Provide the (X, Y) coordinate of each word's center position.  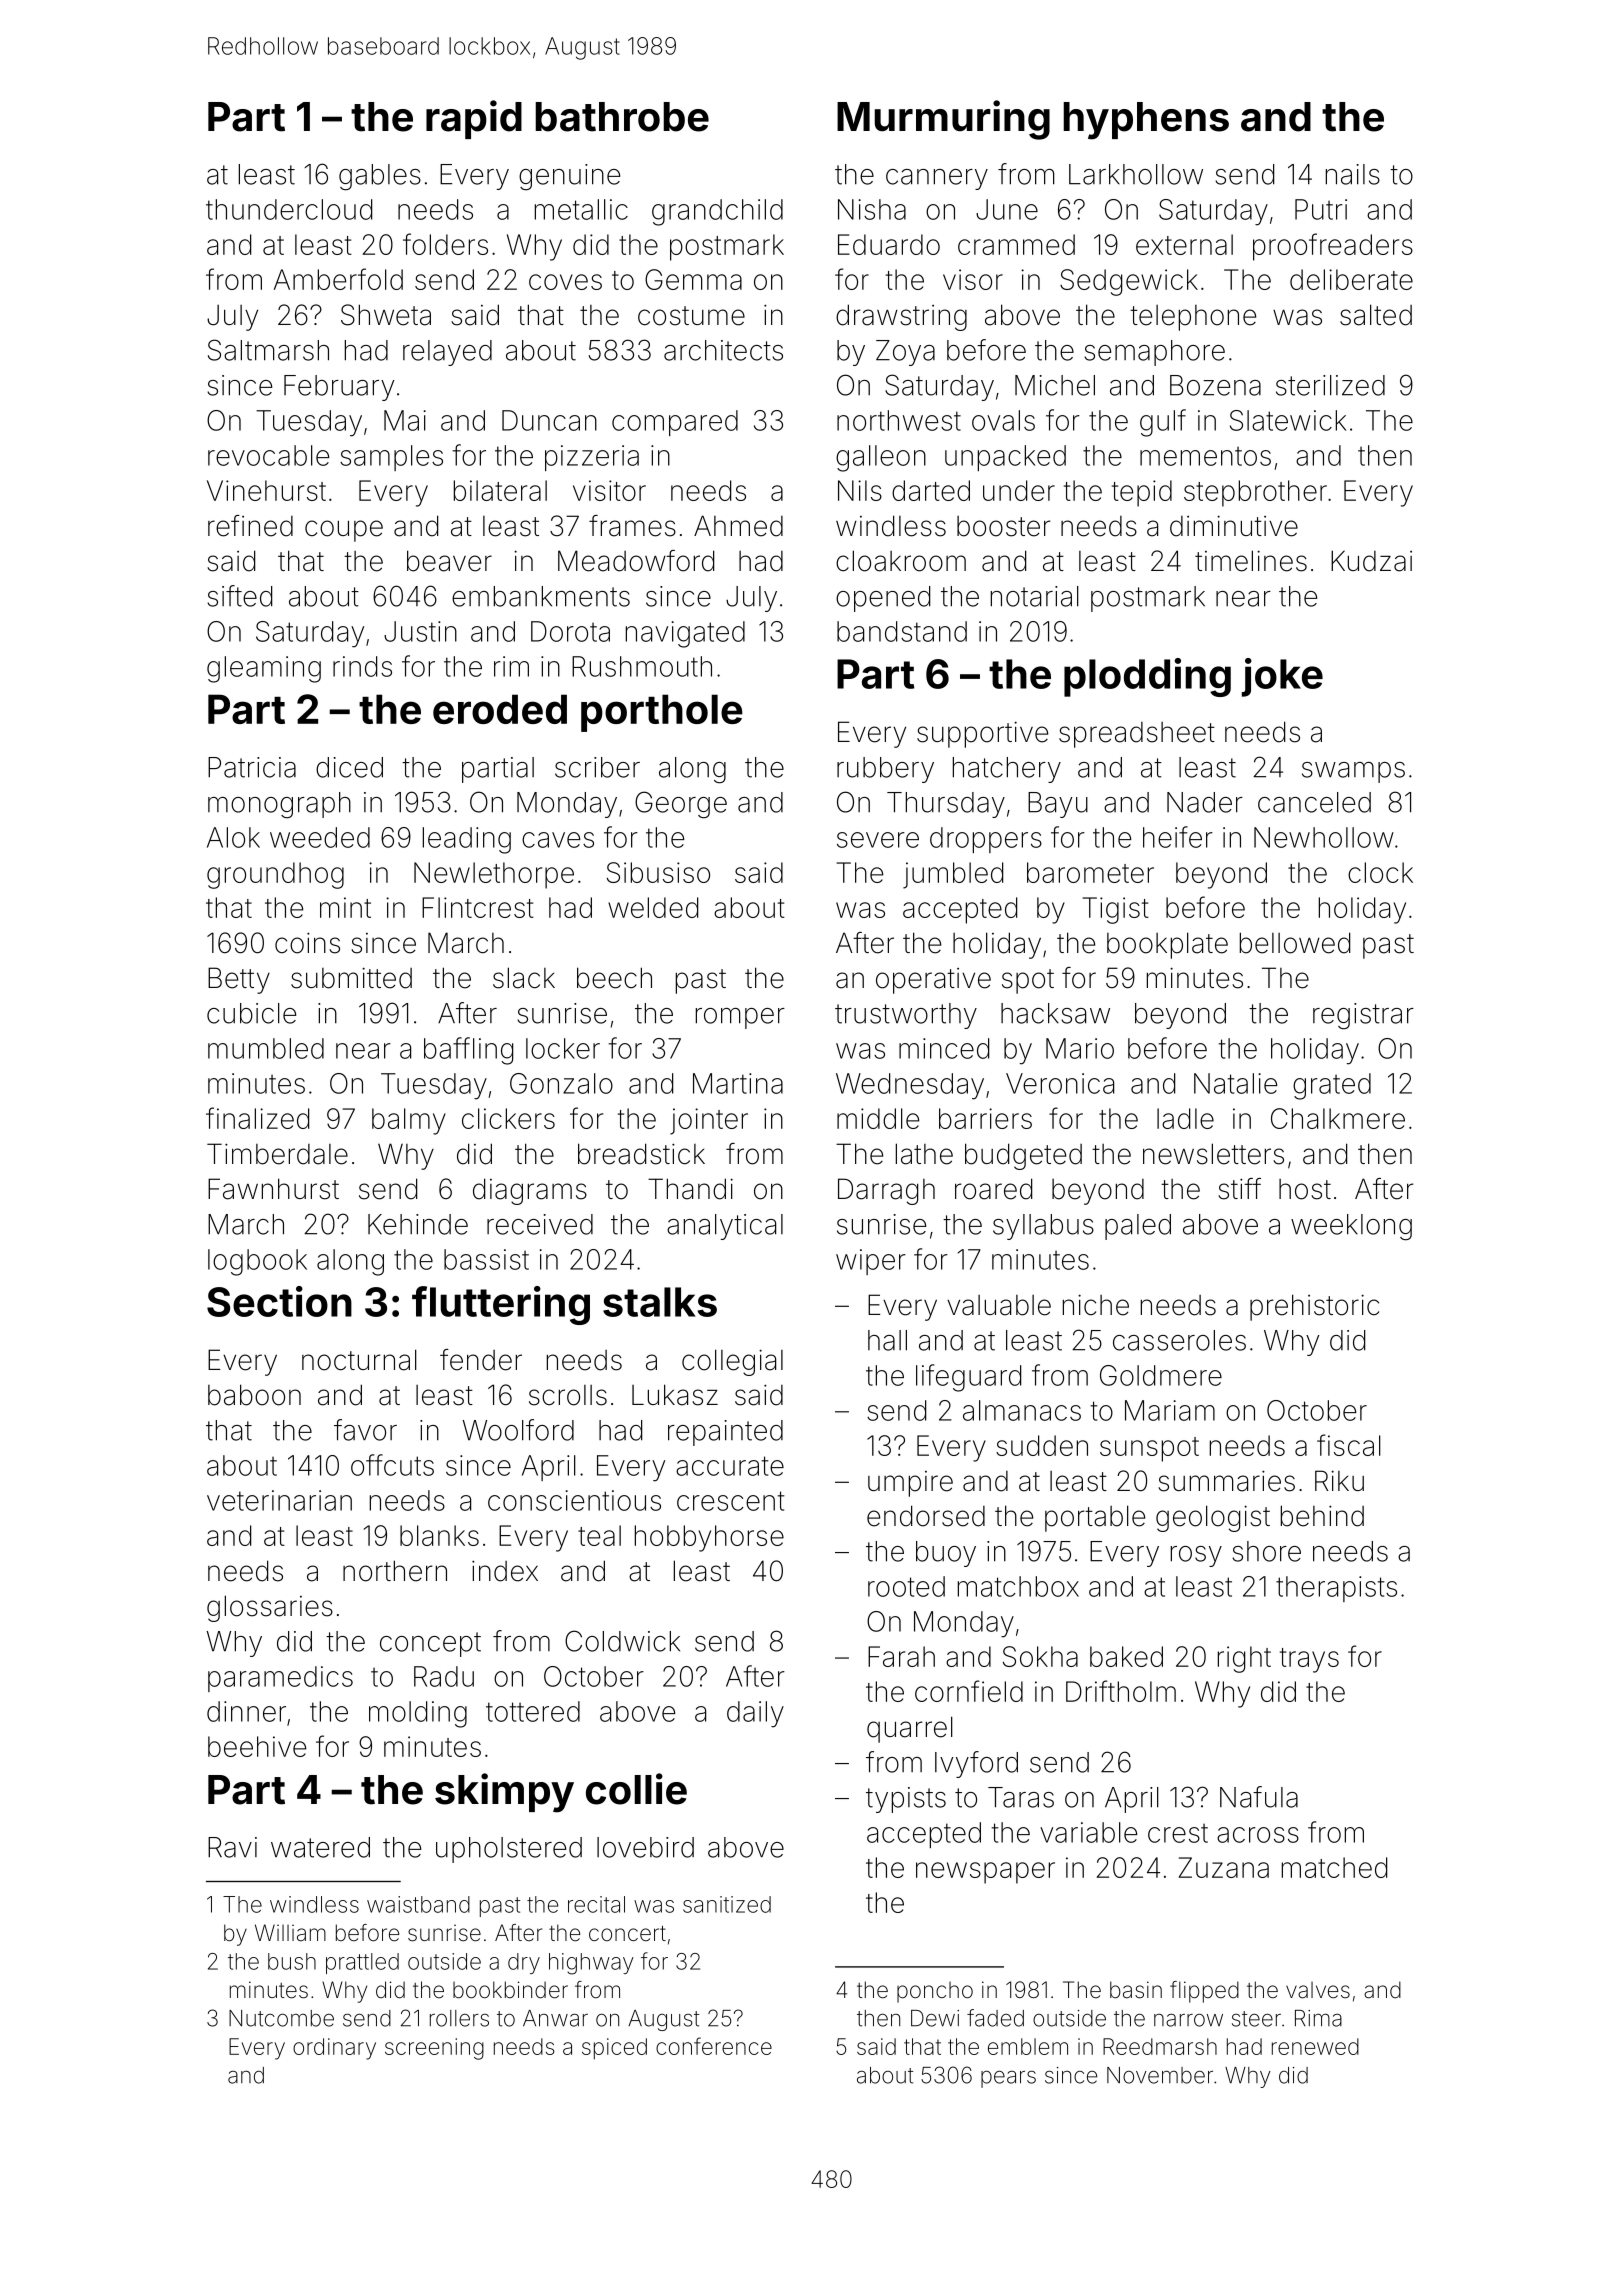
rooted (906, 1586)
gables (380, 177)
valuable (999, 1305)
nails (1353, 174)
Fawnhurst (273, 1189)
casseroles (1179, 1340)
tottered (533, 1711)
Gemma (693, 279)
